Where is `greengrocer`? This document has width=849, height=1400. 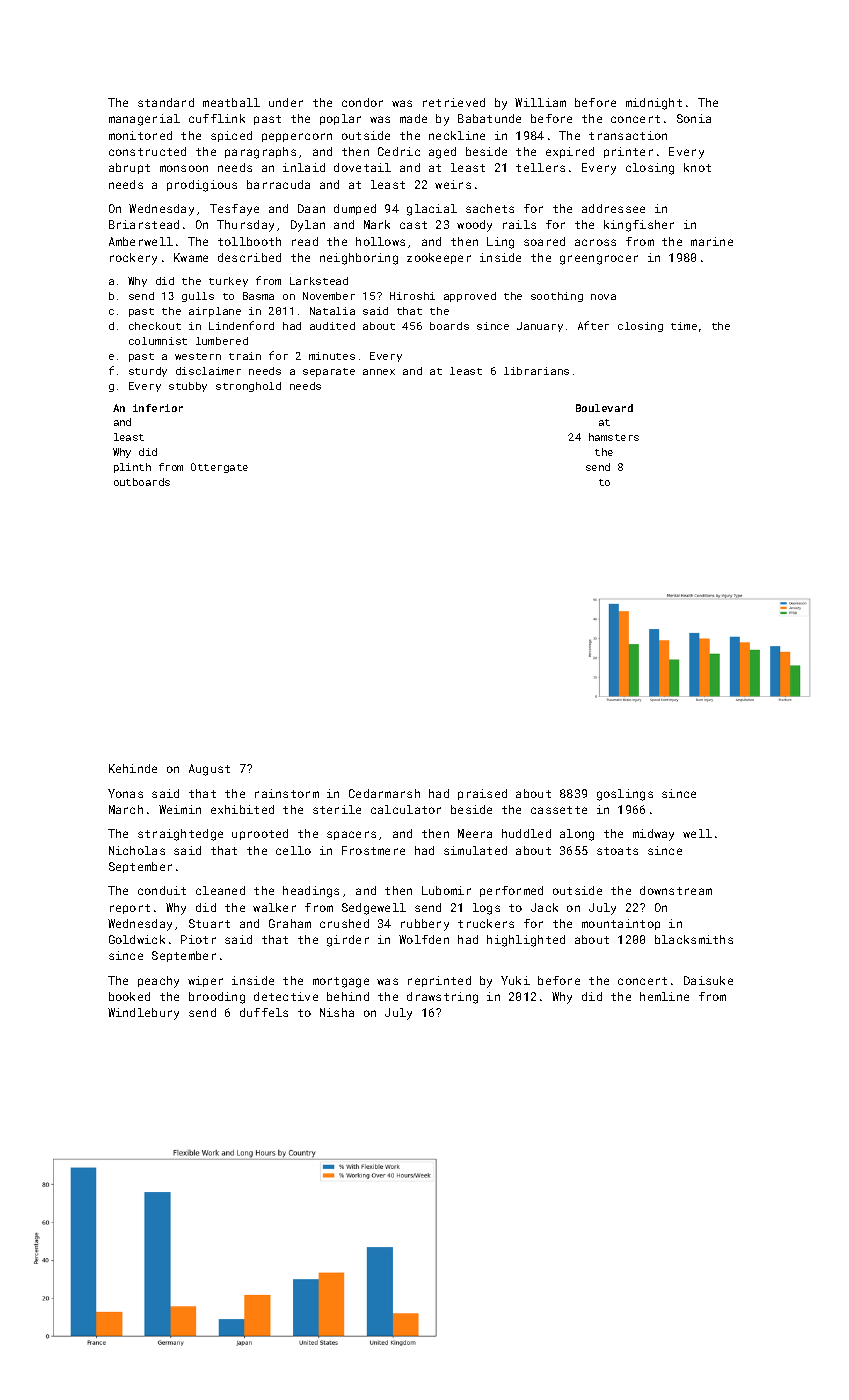 greengrocer is located at coordinates (599, 260).
